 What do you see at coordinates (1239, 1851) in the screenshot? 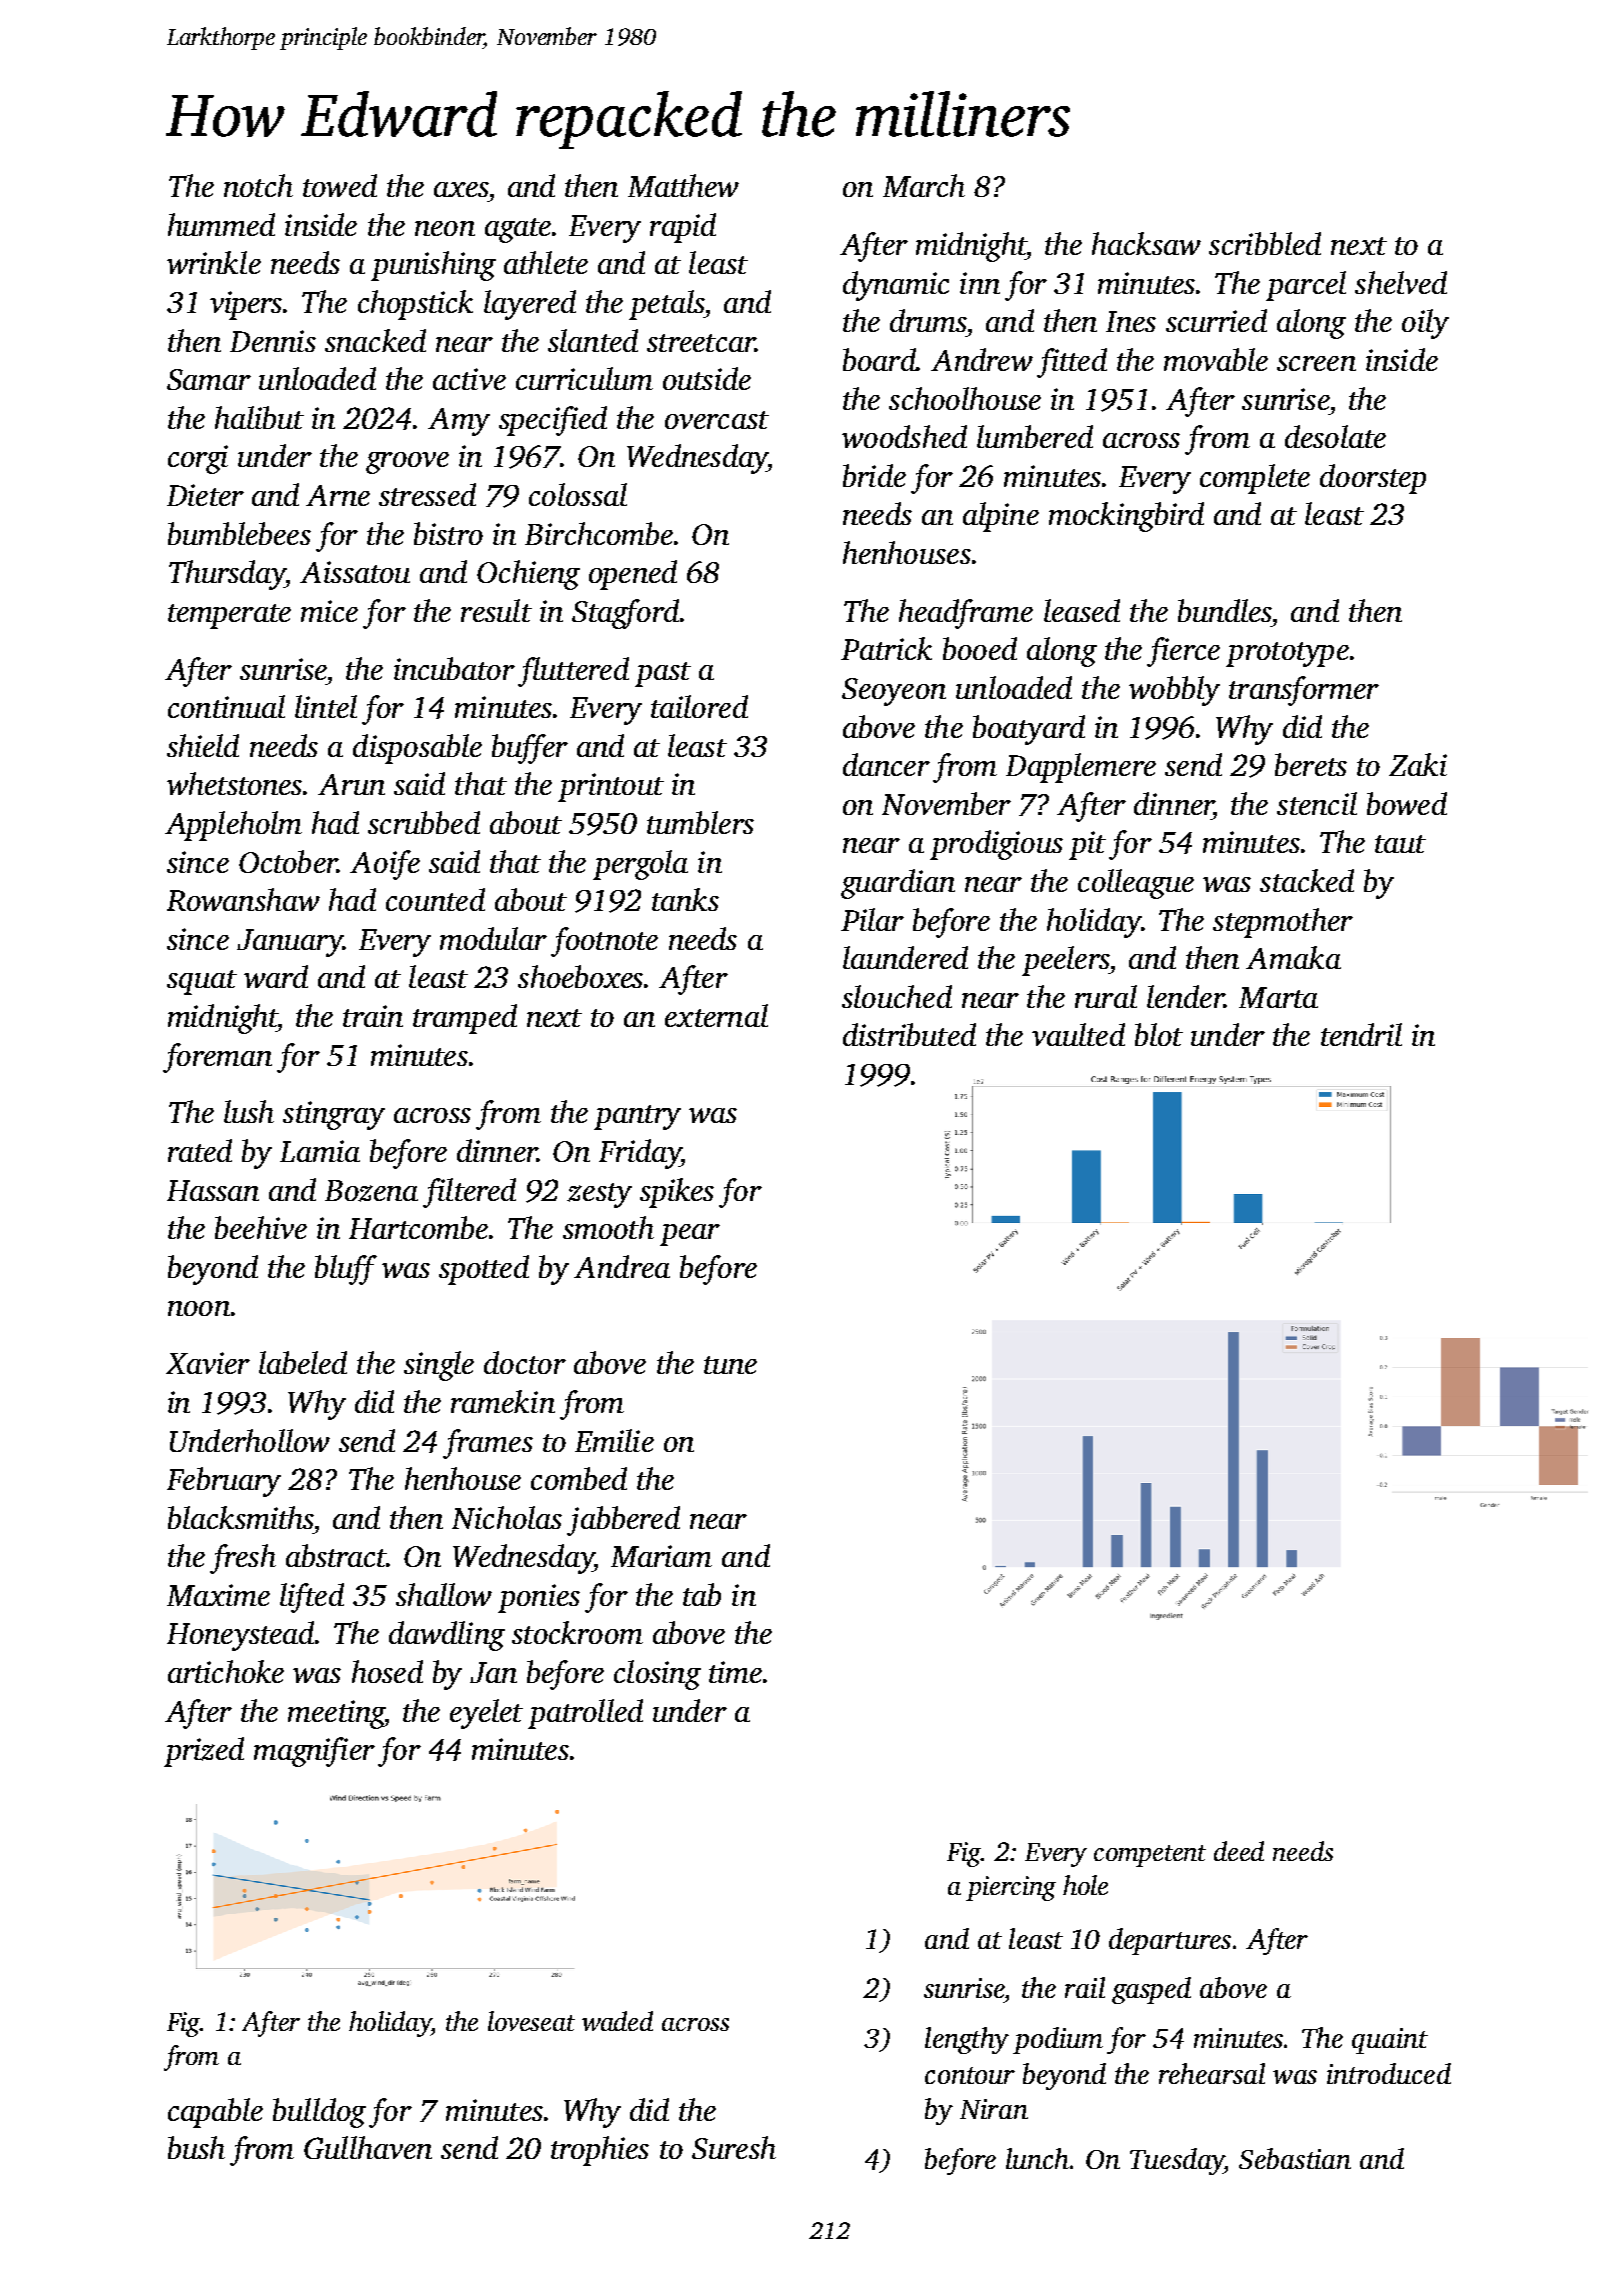
I see `deed` at bounding box center [1239, 1851].
